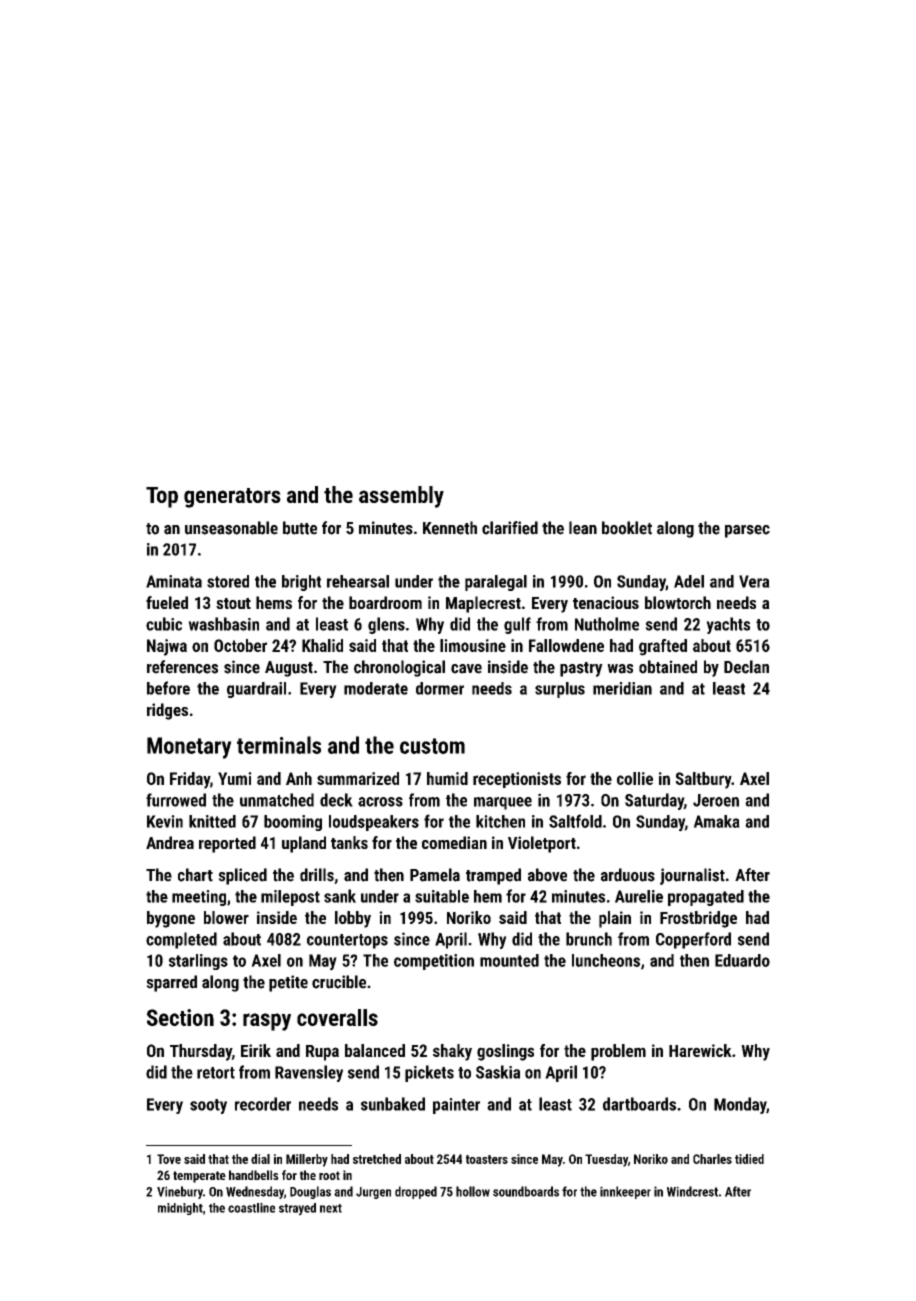 This document has height=1301, width=916. What do you see at coordinates (232, 498) in the document?
I see `generators` at bounding box center [232, 498].
